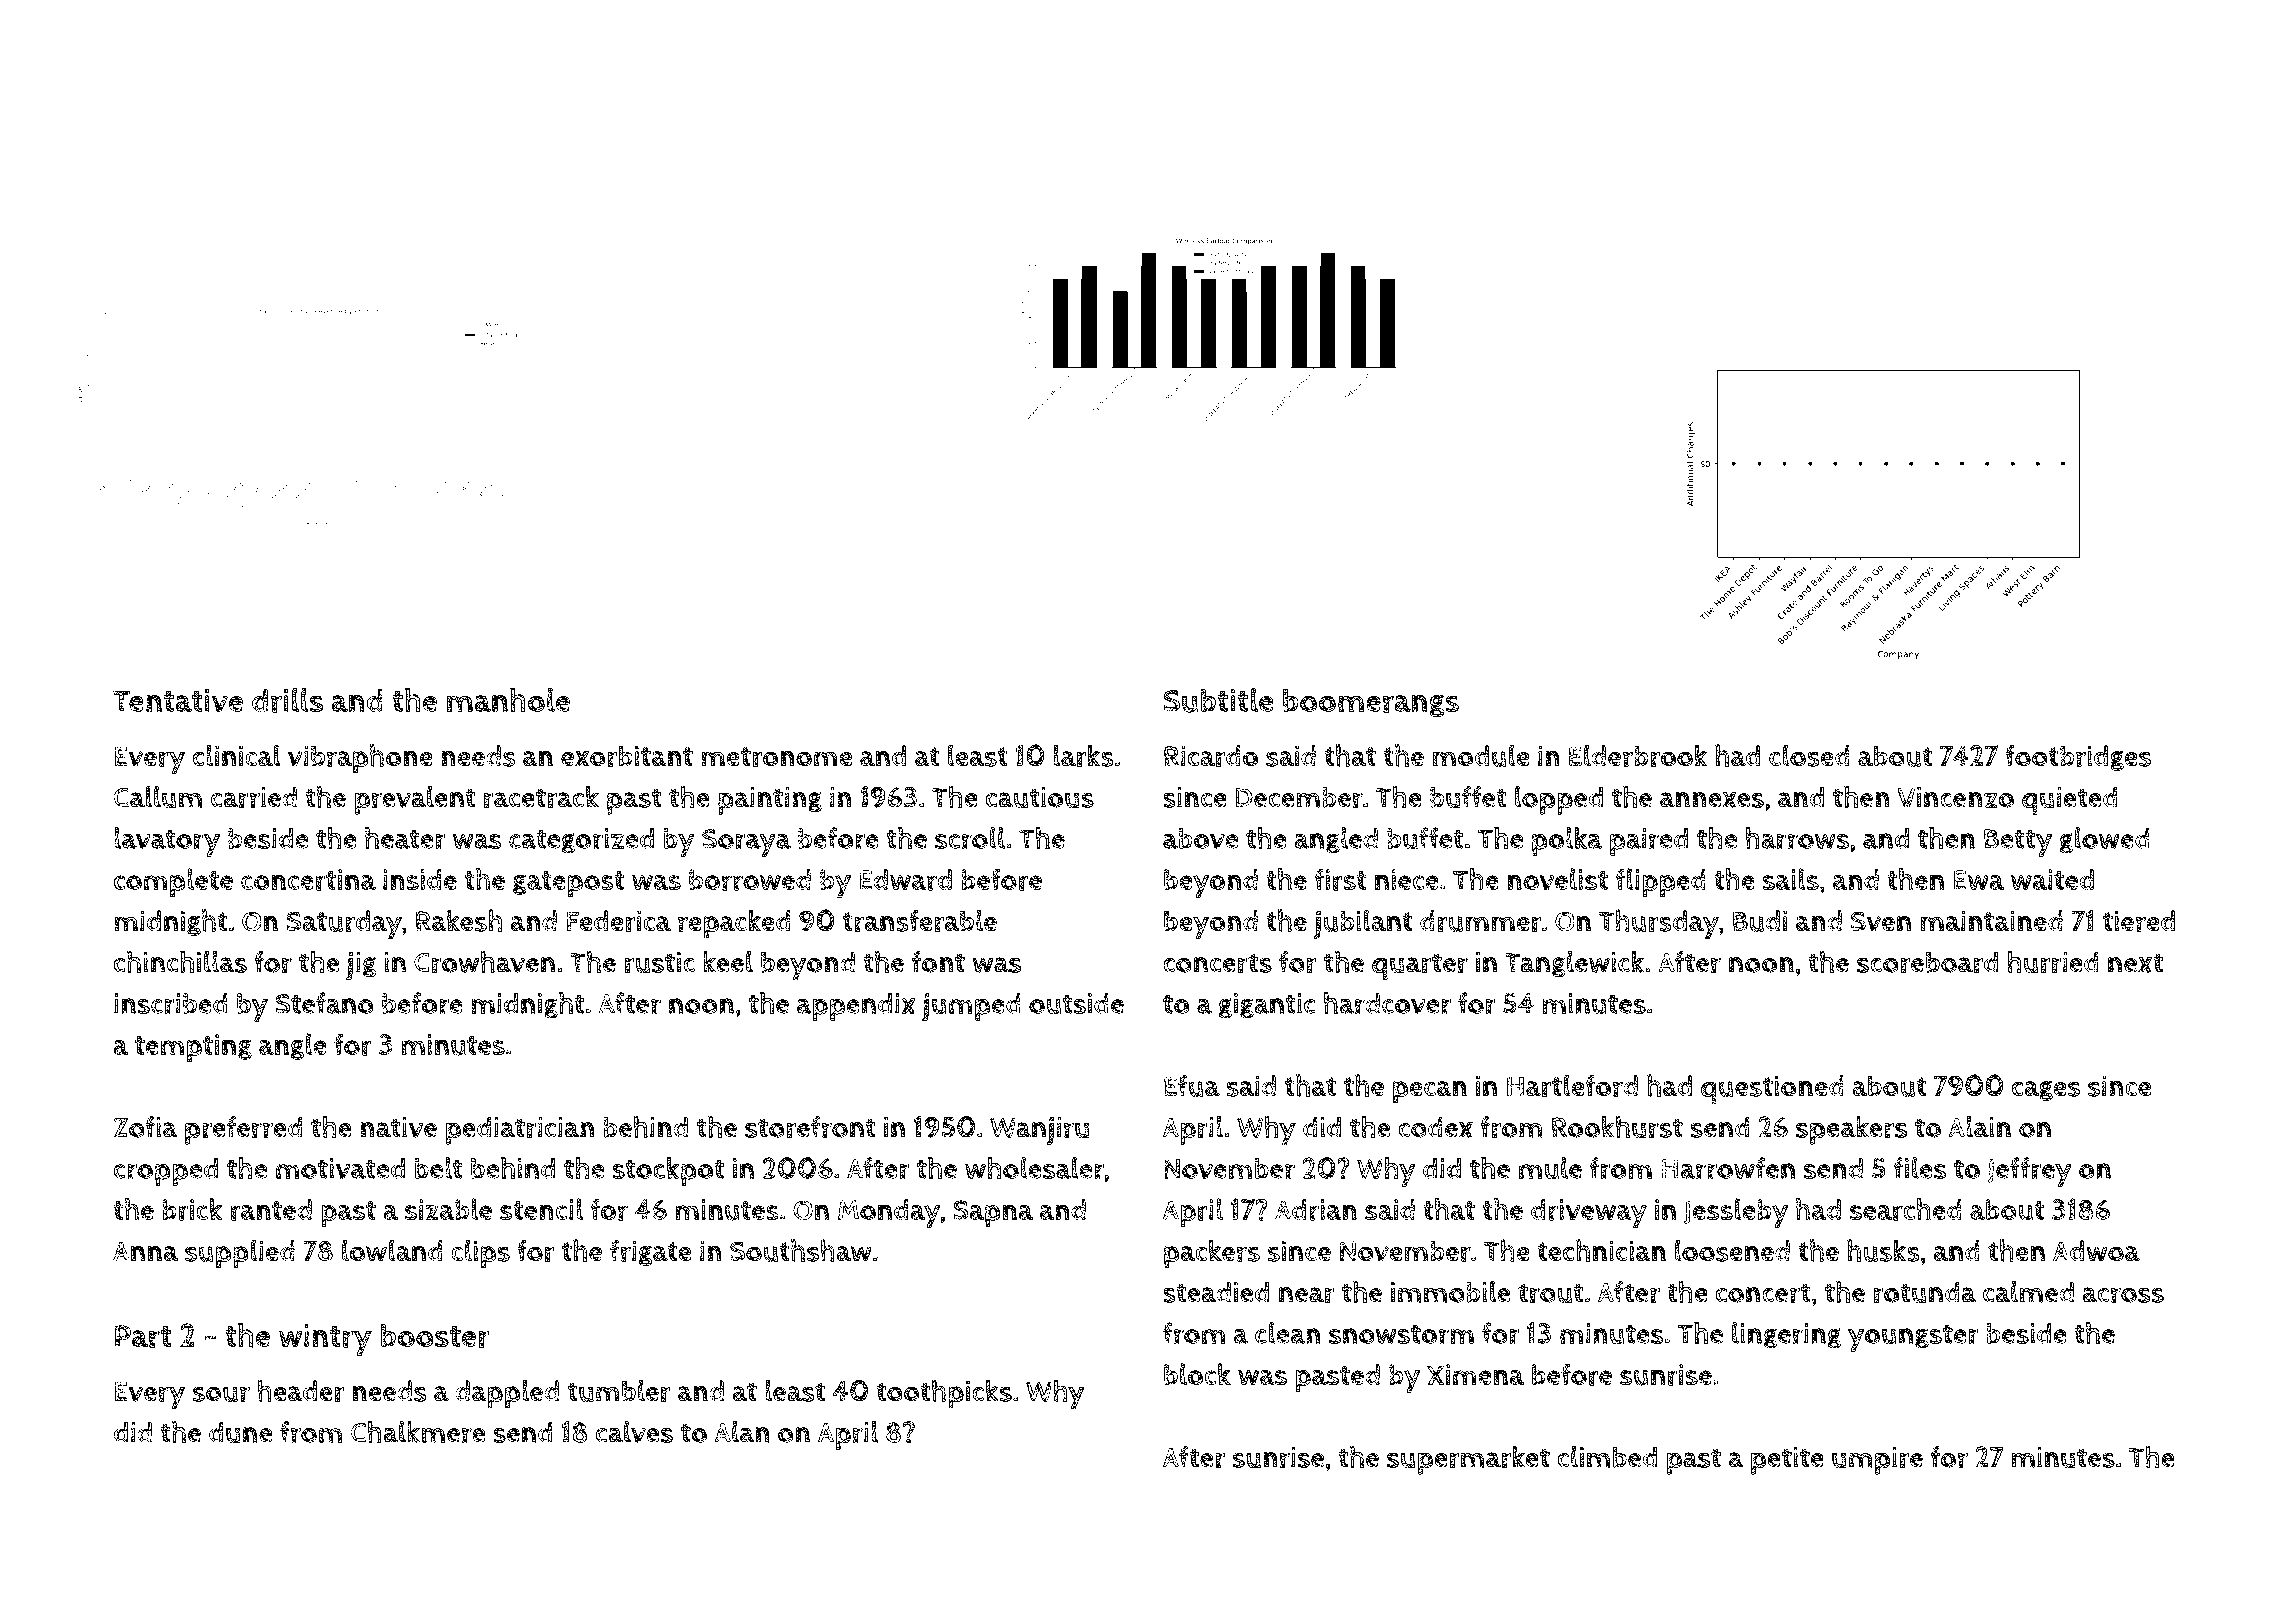  What do you see at coordinates (634, 1432) in the page?
I see `calves` at bounding box center [634, 1432].
